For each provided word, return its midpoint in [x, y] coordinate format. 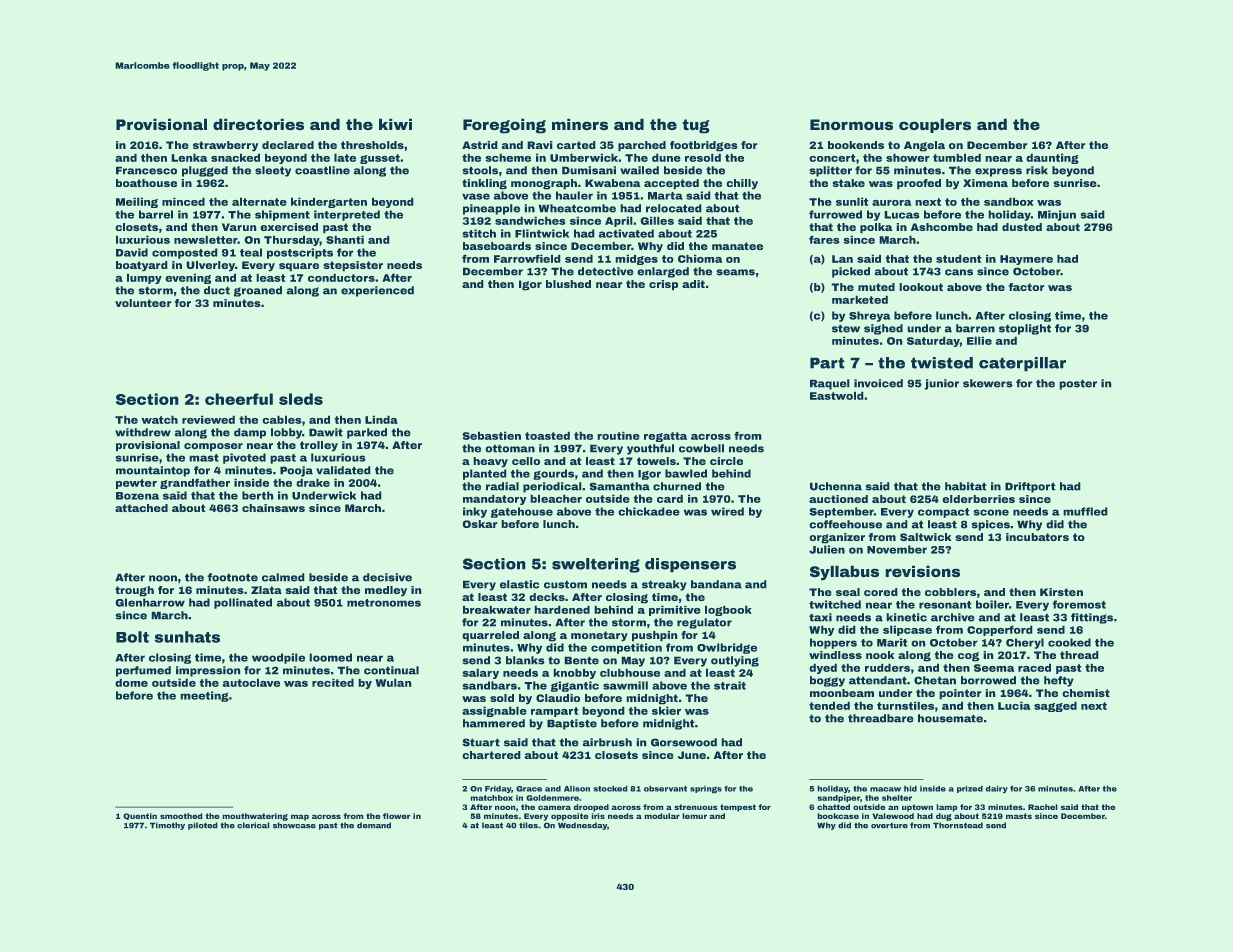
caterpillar [1022, 364]
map [300, 818]
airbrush [607, 742]
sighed [883, 329]
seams [736, 272]
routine [619, 436]
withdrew [143, 432]
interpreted [347, 215]
